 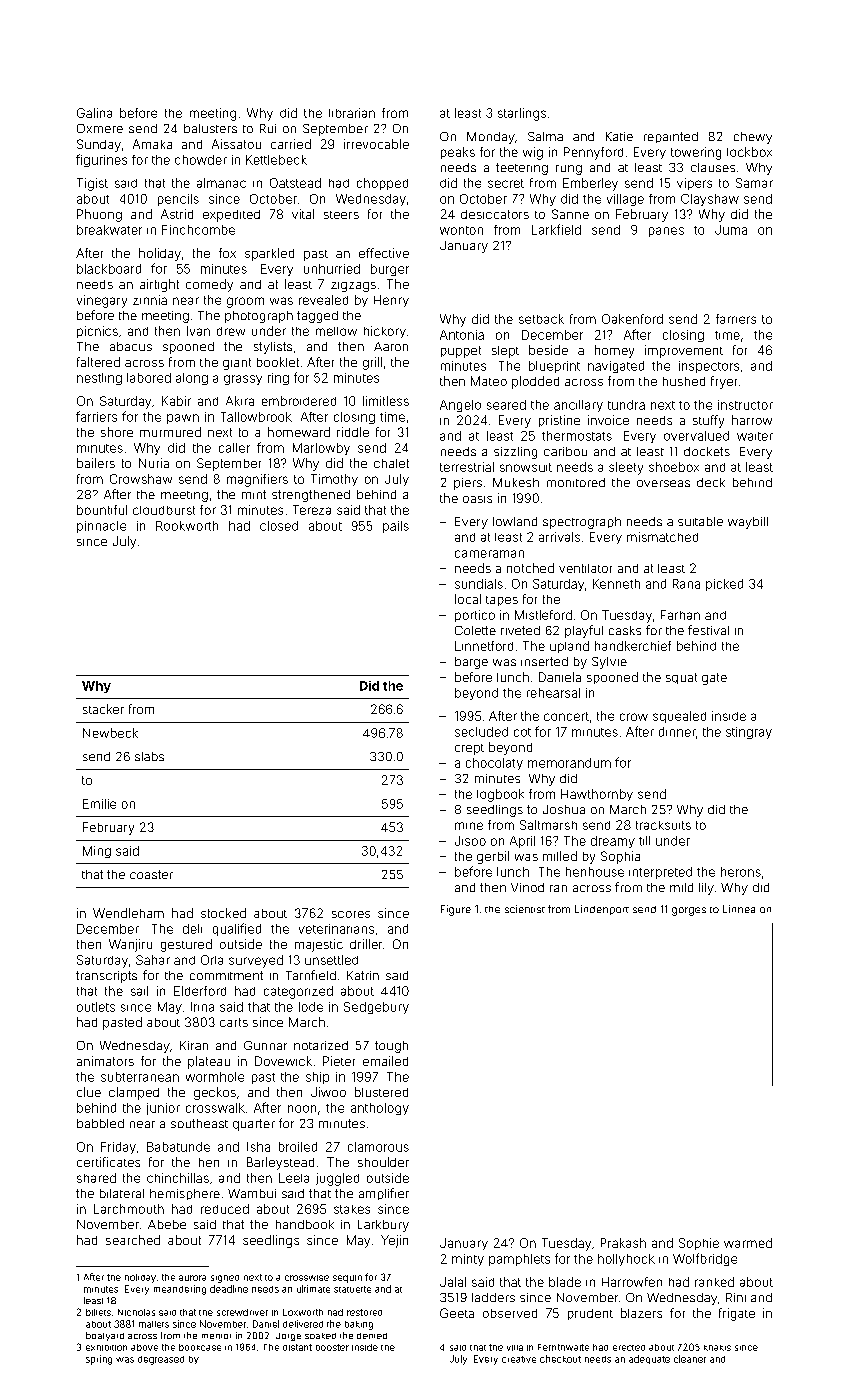 I want to click on billets, so click(x=98, y=1312).
